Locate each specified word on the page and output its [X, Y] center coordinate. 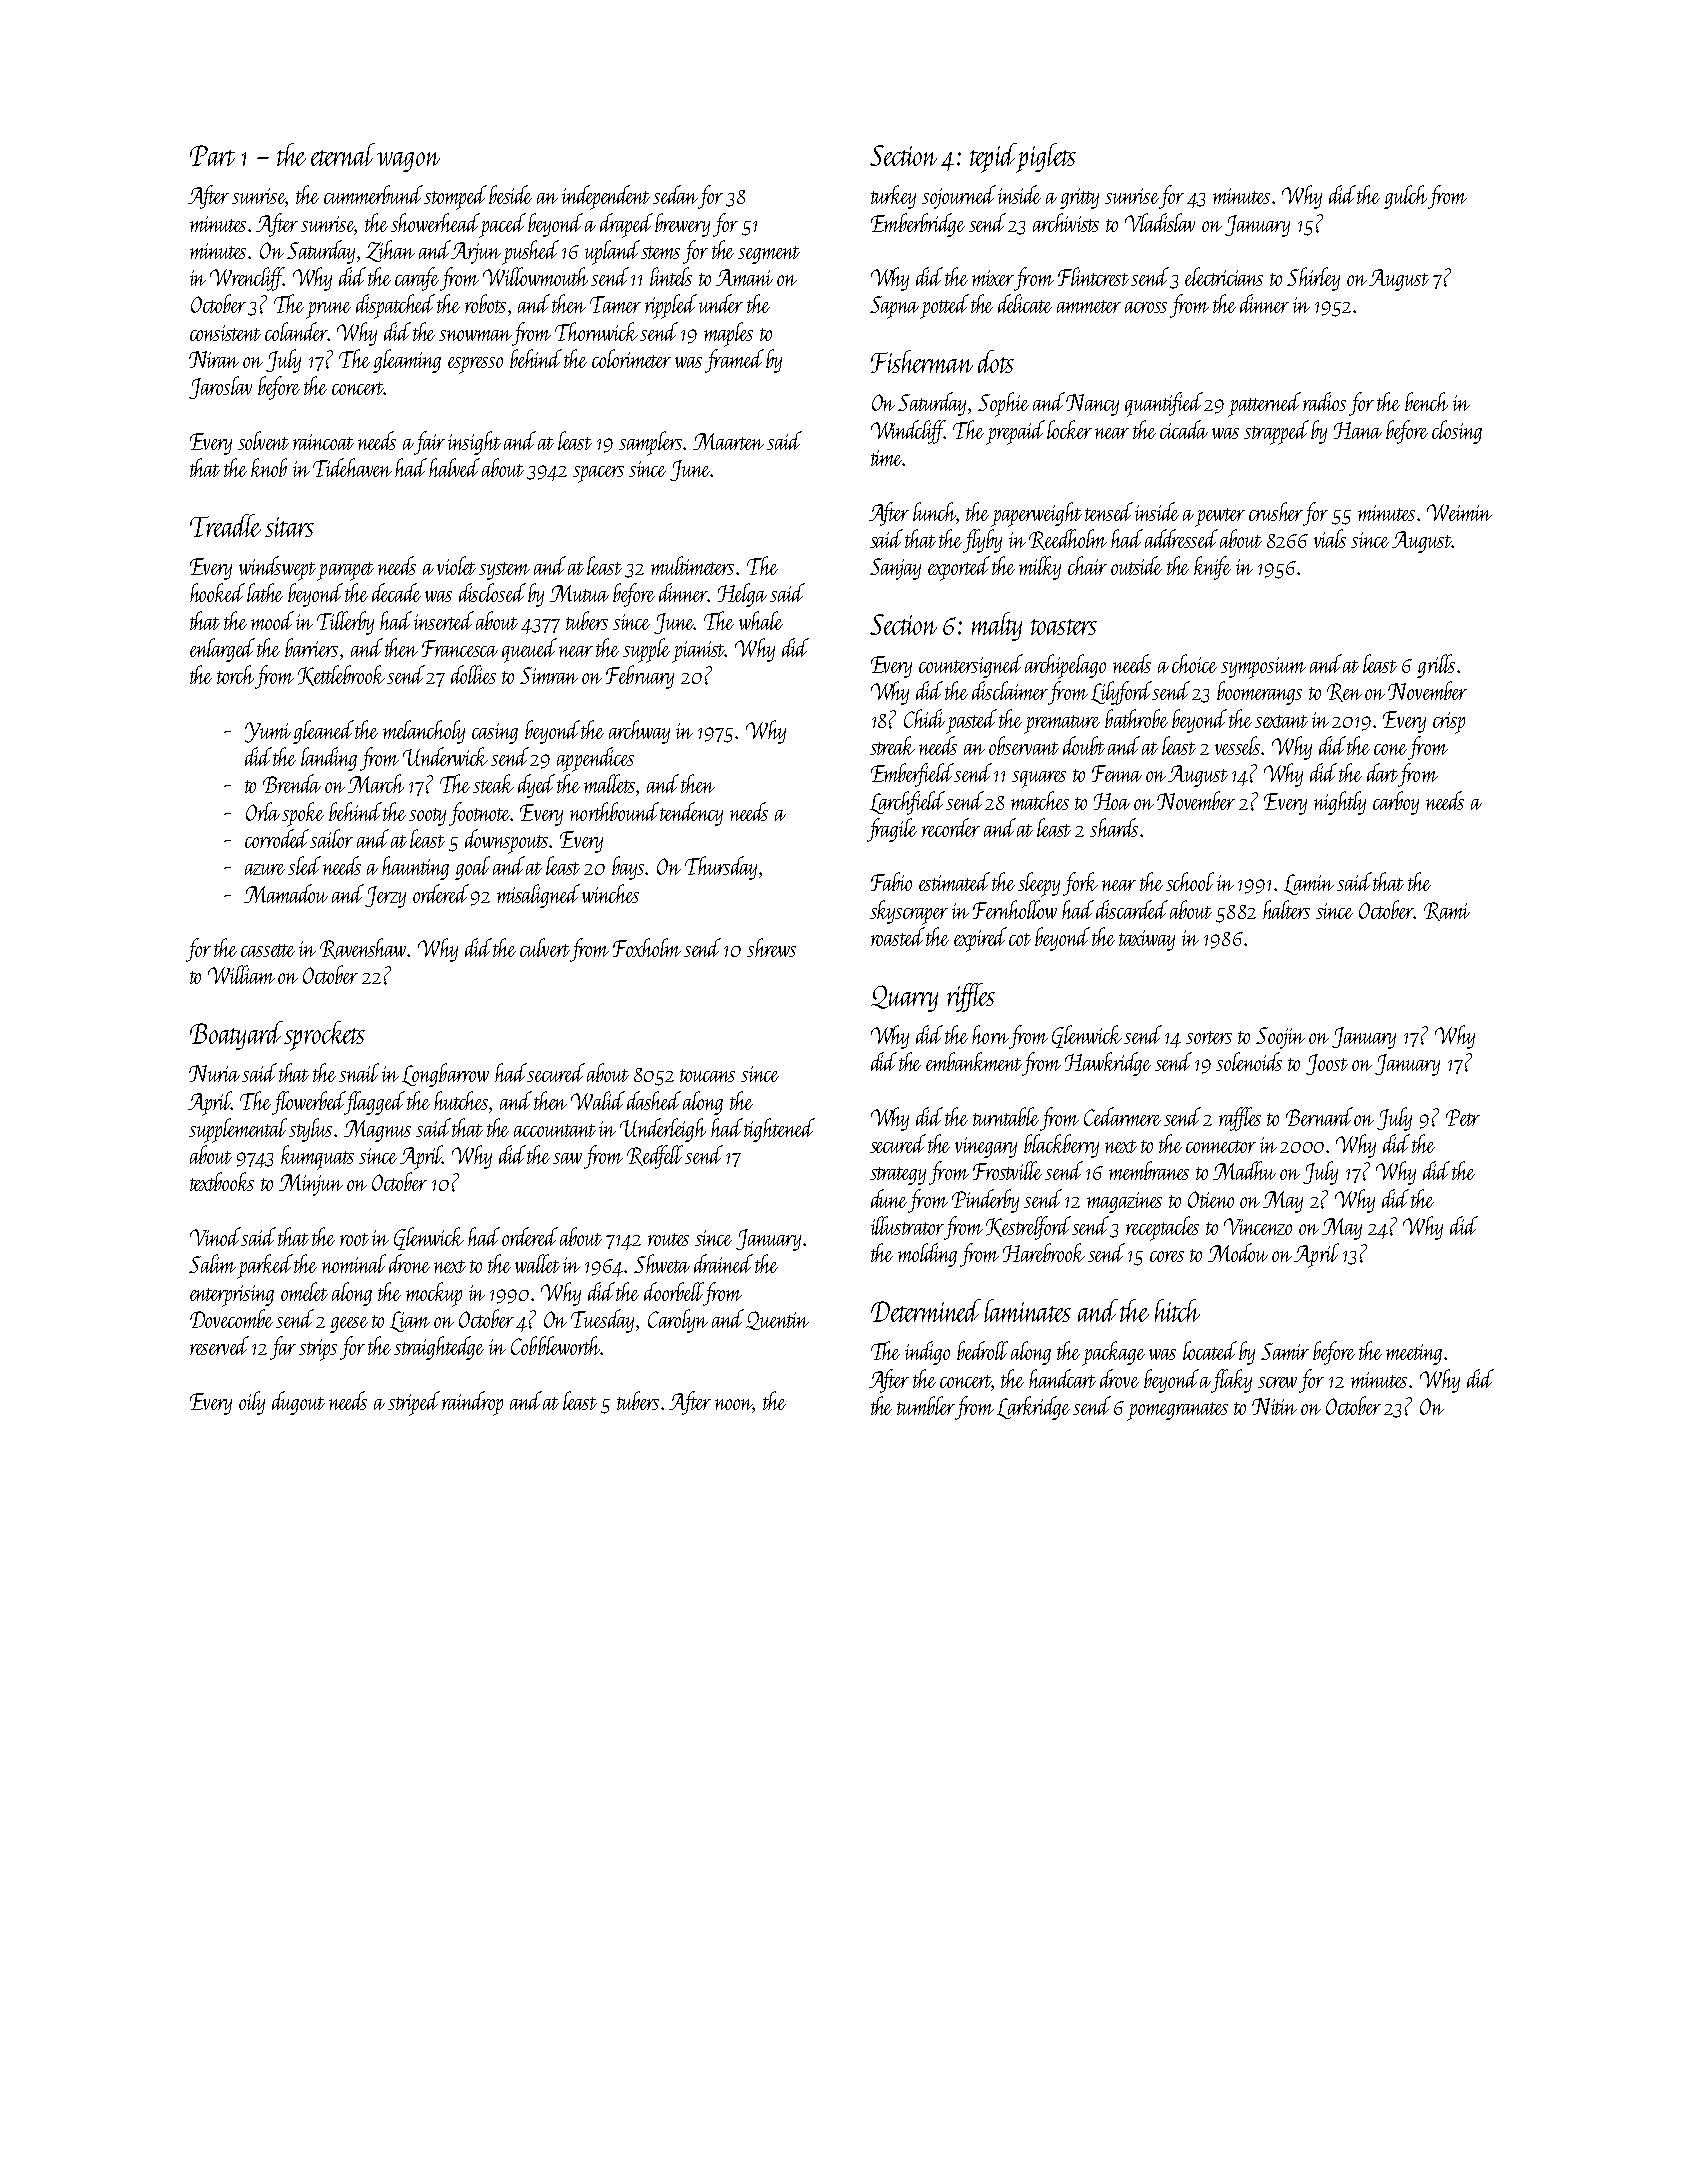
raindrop [472, 1403]
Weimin [1459, 512]
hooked [217, 592]
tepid [993, 158]
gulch [1405, 197]
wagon [408, 162]
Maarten [728, 441]
